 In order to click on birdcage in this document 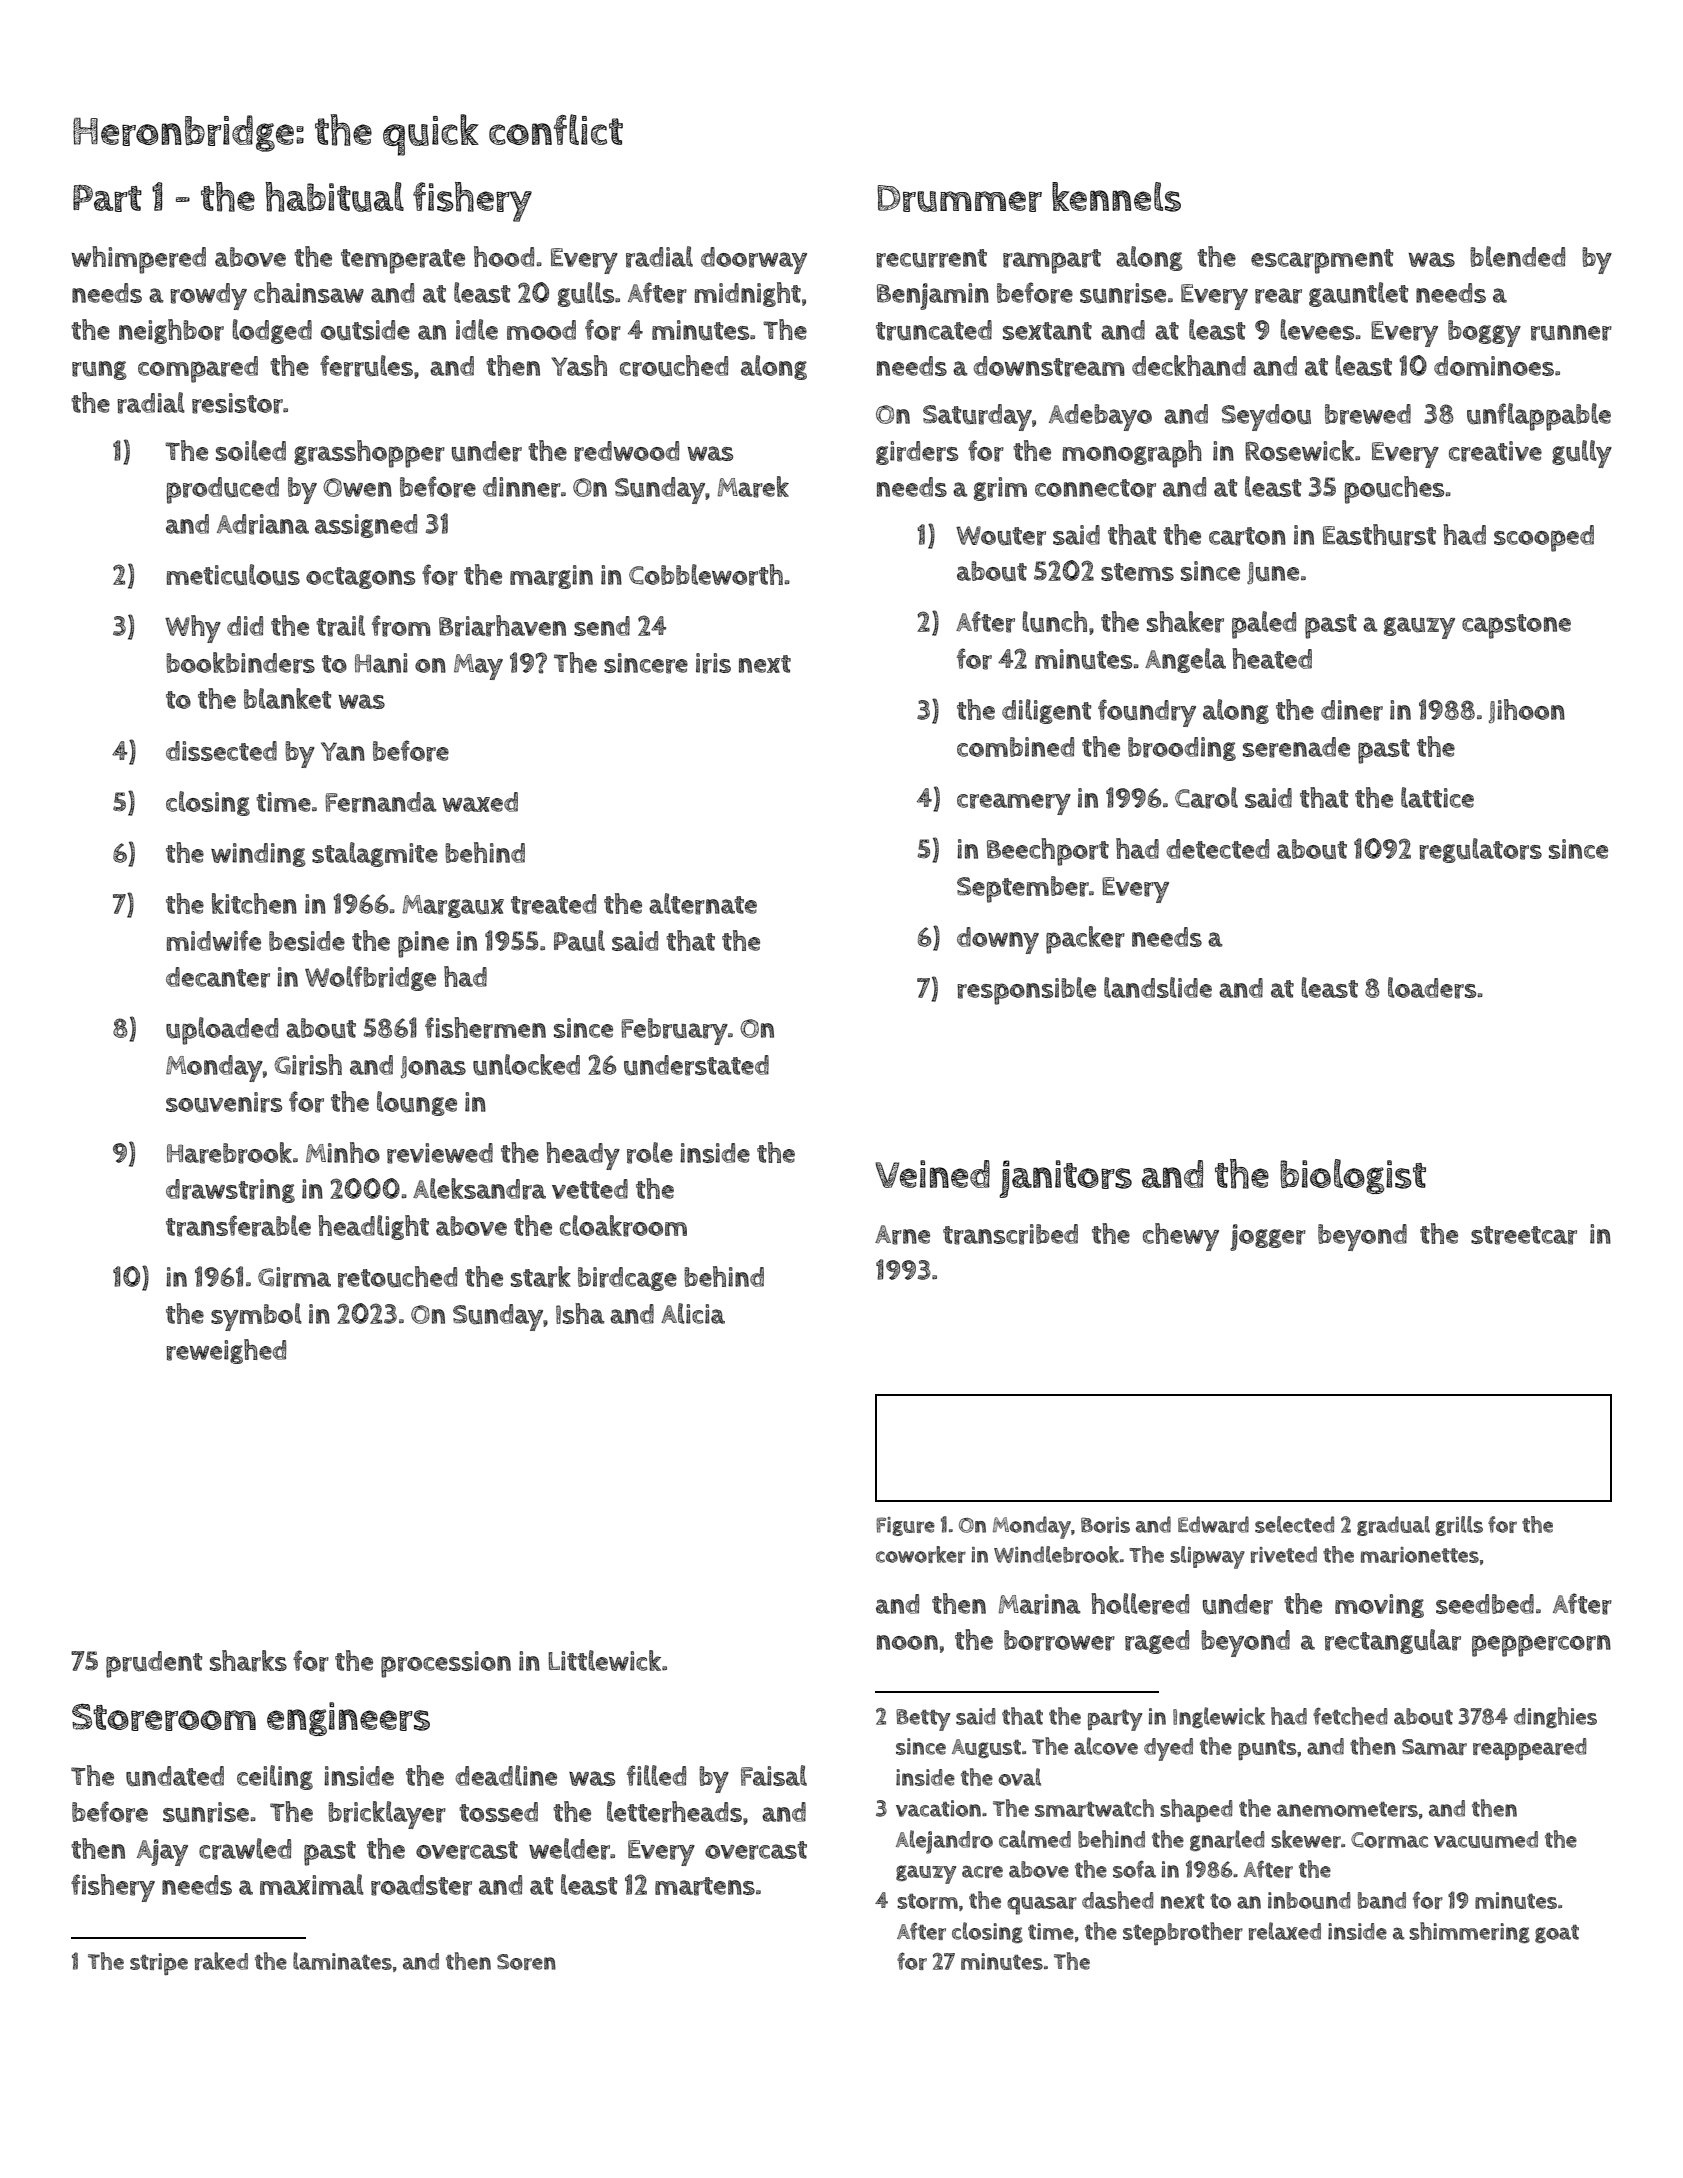, I will do `click(627, 1279)`.
